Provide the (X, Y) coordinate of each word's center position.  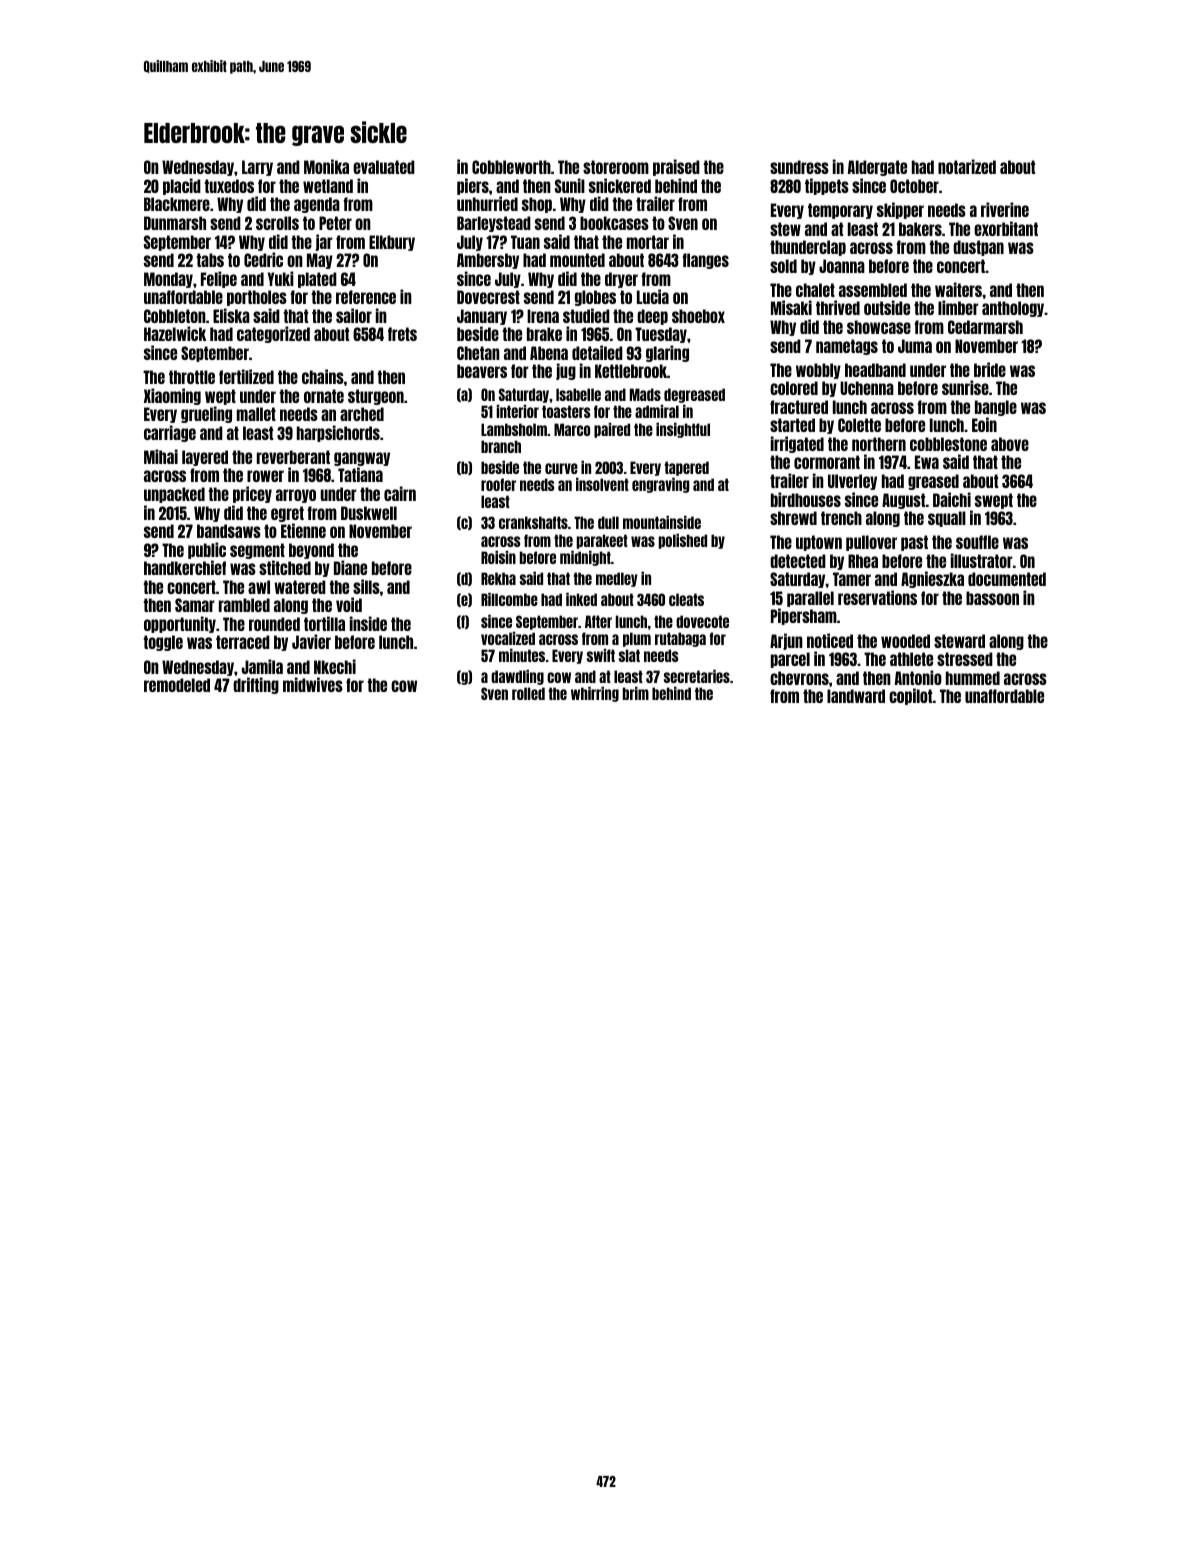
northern (879, 444)
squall (947, 519)
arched (362, 414)
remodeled (177, 685)
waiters (958, 289)
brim (636, 693)
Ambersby (488, 261)
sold (783, 266)
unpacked (174, 495)
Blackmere (177, 204)
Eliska (231, 315)
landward (856, 696)
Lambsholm (514, 429)
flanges (706, 261)
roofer (498, 484)
